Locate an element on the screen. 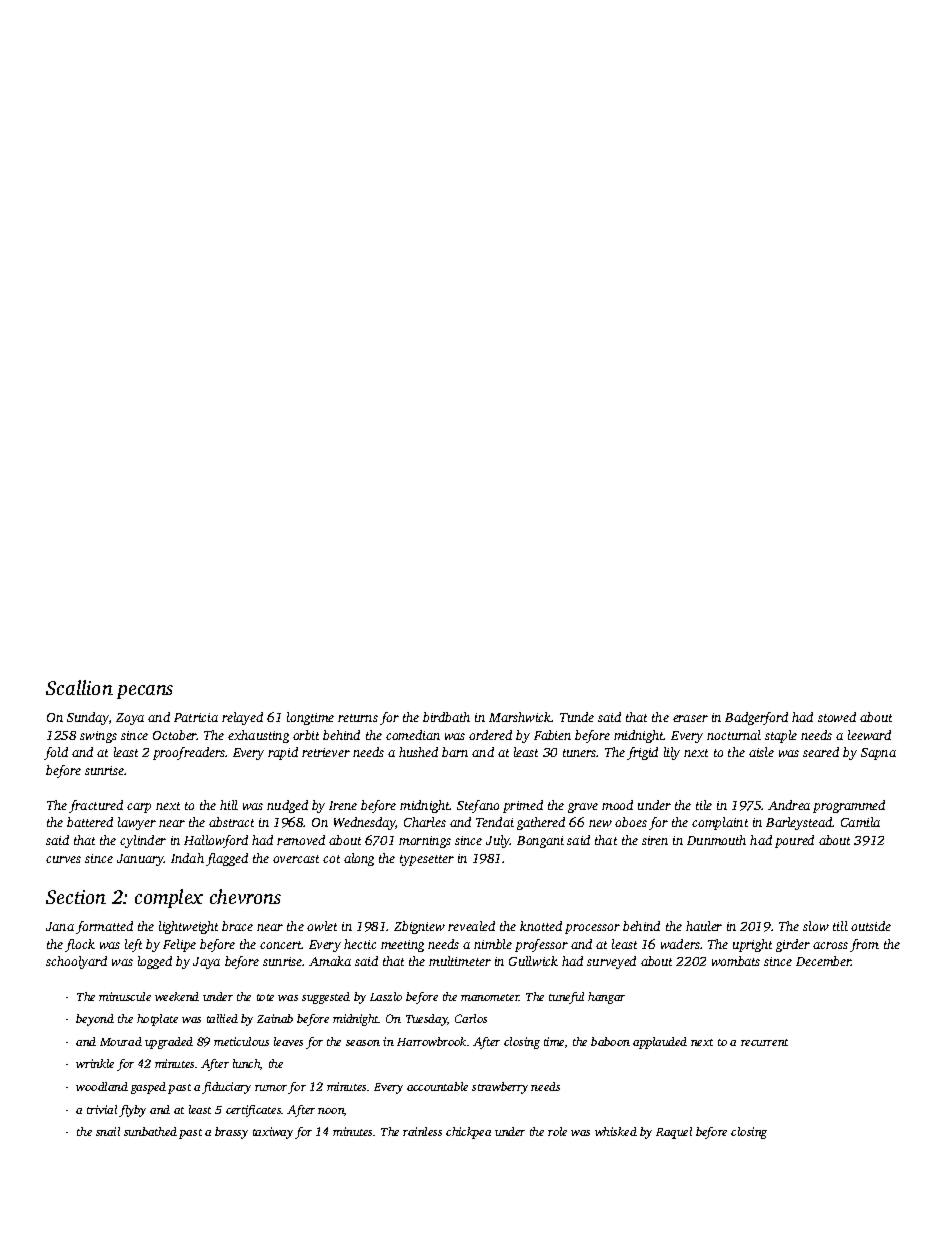 This screenshot has width=952, height=1233. brassy is located at coordinates (231, 1133).
